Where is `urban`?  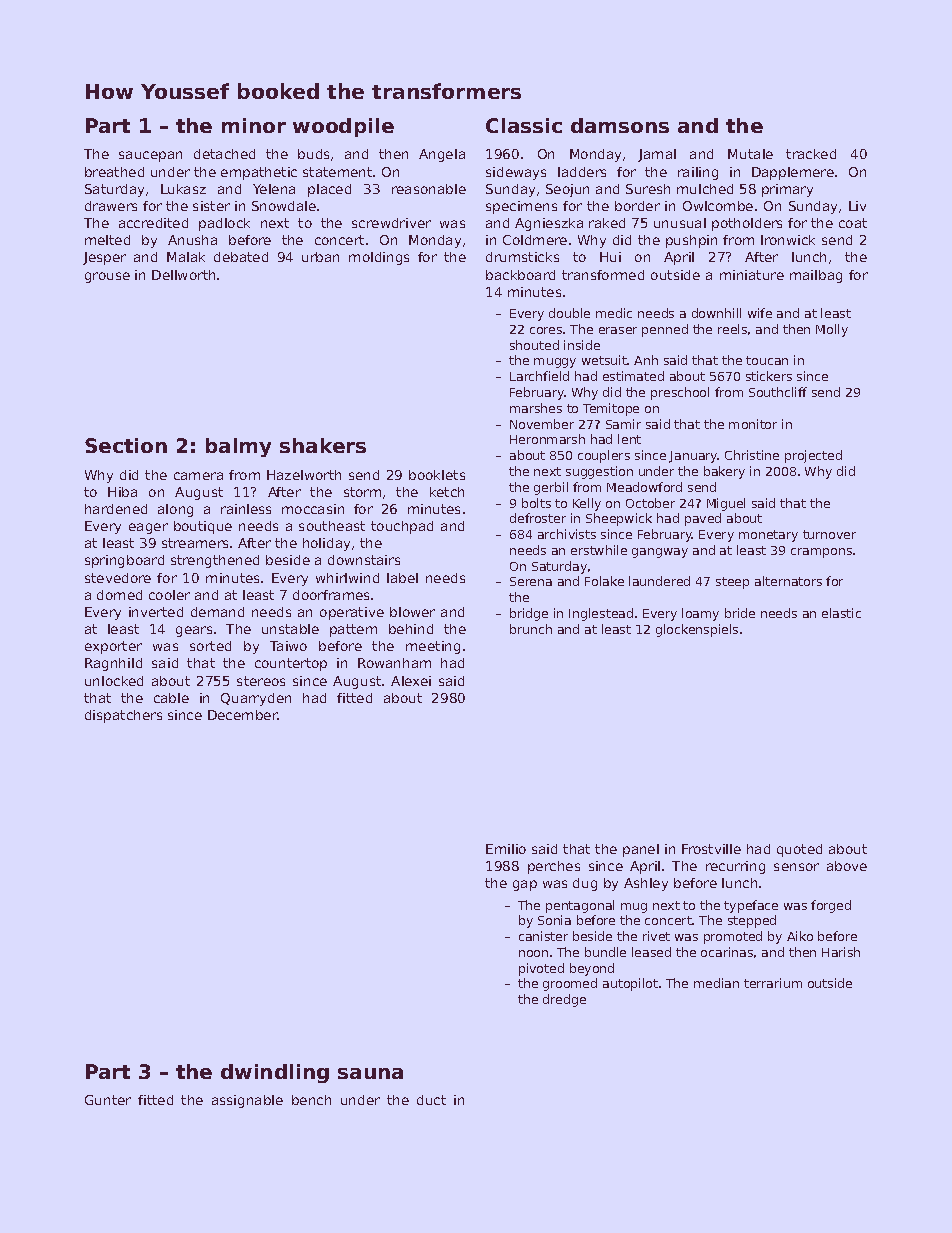
urban is located at coordinates (320, 257).
